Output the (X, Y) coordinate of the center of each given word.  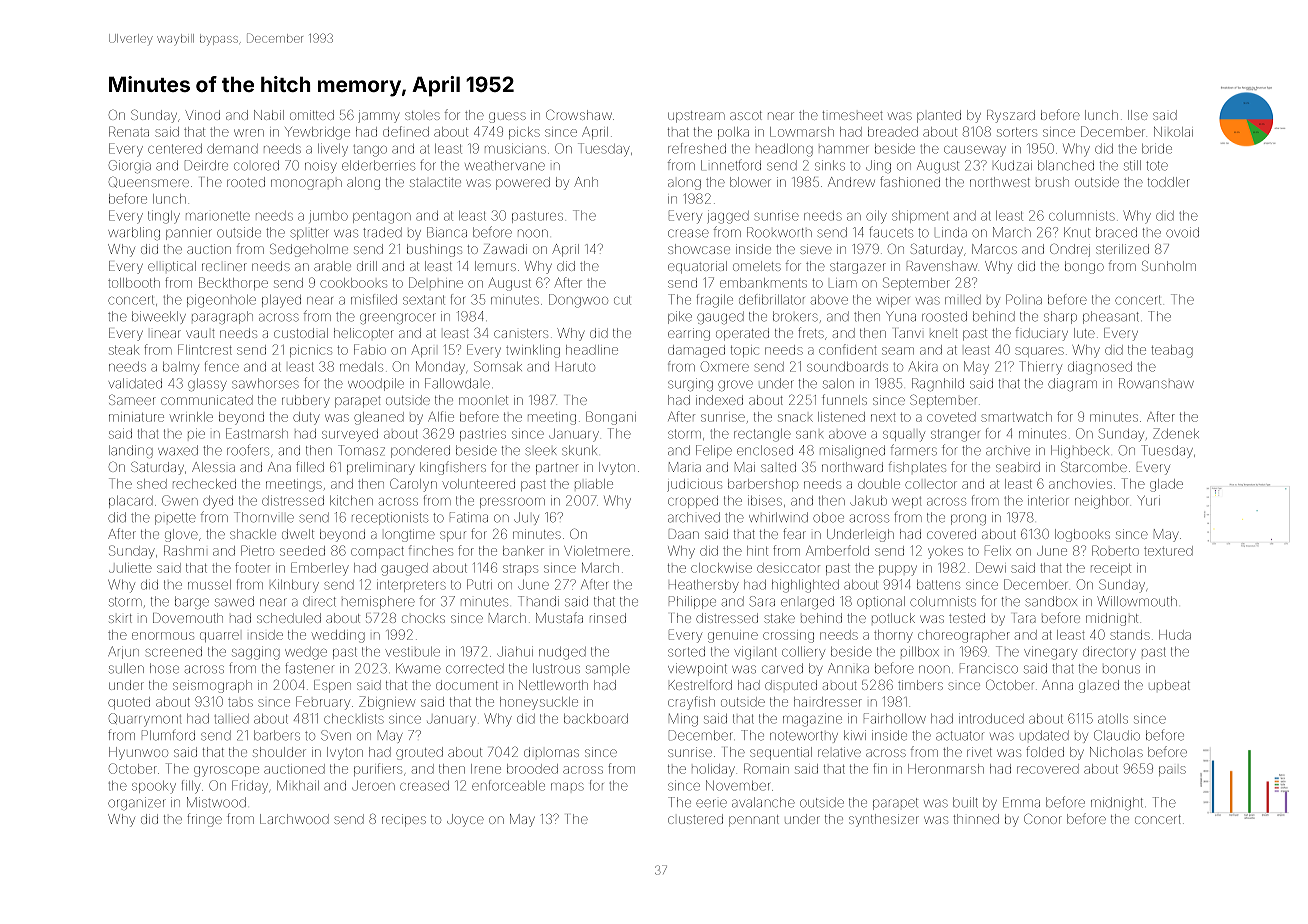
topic (745, 351)
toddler (1169, 182)
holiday (713, 770)
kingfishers (453, 468)
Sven (336, 735)
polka (733, 133)
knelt (944, 333)
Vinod (202, 115)
